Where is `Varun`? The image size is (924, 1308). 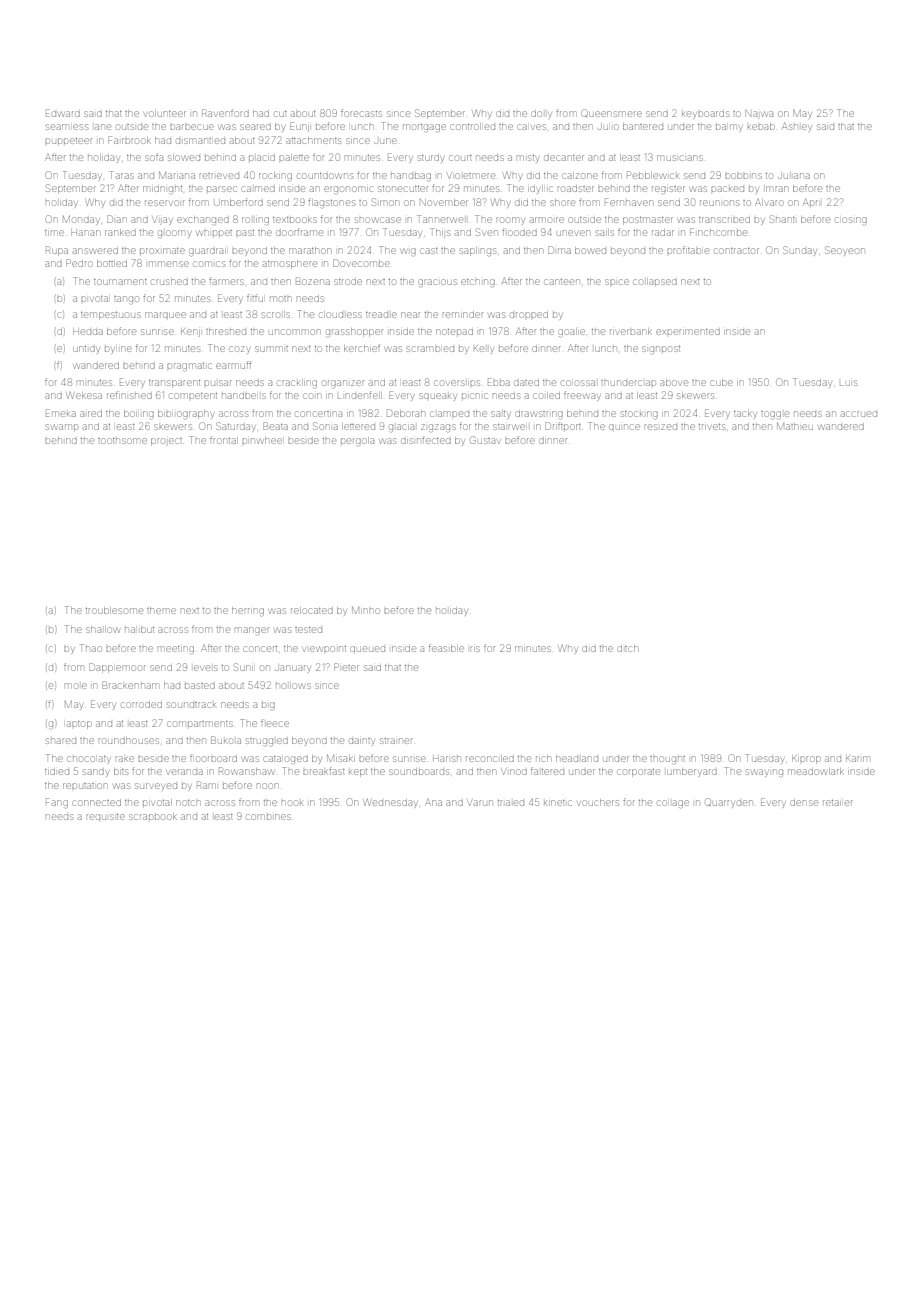
Varun is located at coordinates (480, 803).
